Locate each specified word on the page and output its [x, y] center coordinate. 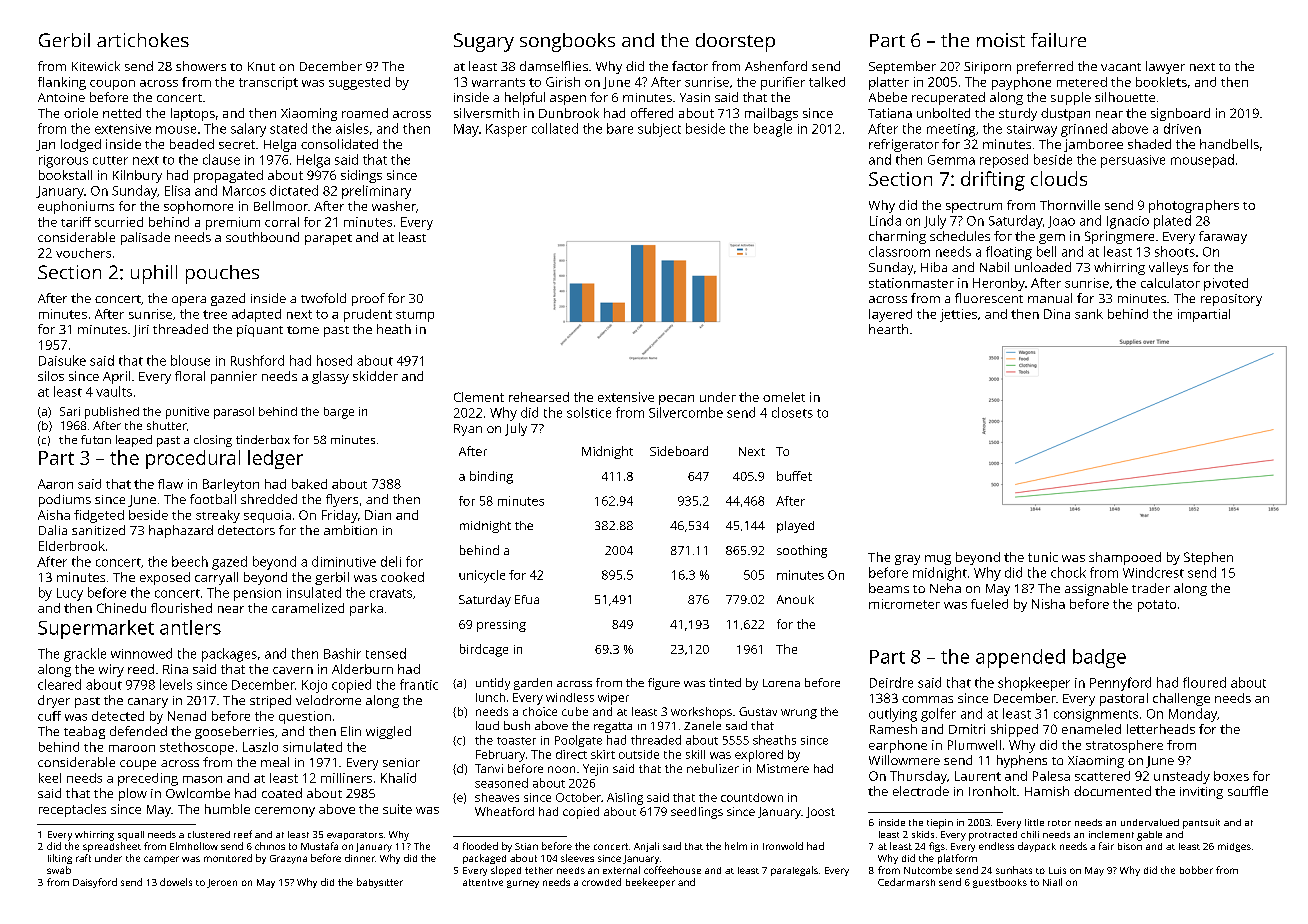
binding [491, 477]
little [1034, 822]
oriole [81, 113]
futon [96, 439]
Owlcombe [198, 793]
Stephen [1208, 558]
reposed [1004, 161]
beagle [773, 130]
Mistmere [783, 768]
